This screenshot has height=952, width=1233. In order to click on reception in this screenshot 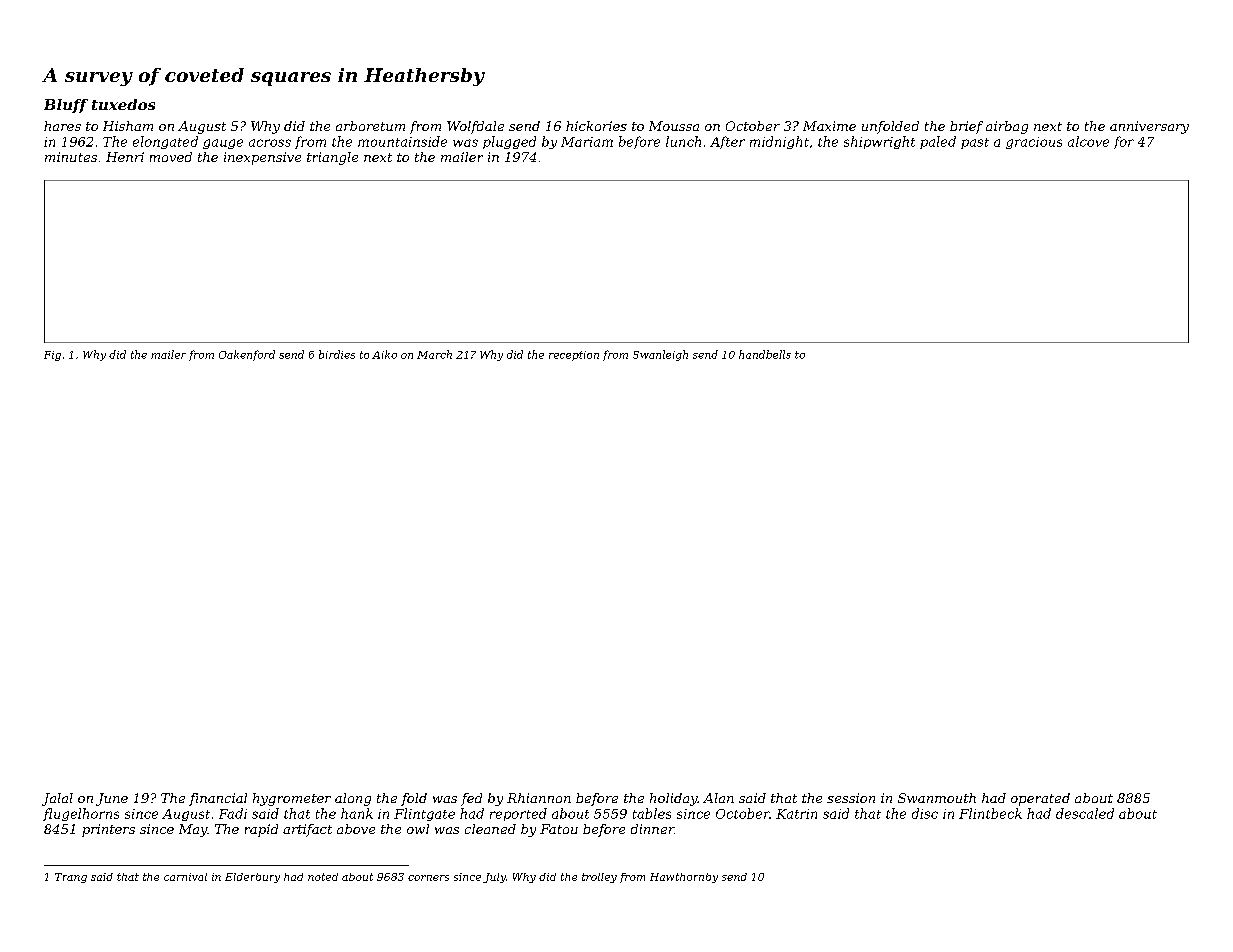, I will do `click(574, 356)`.
